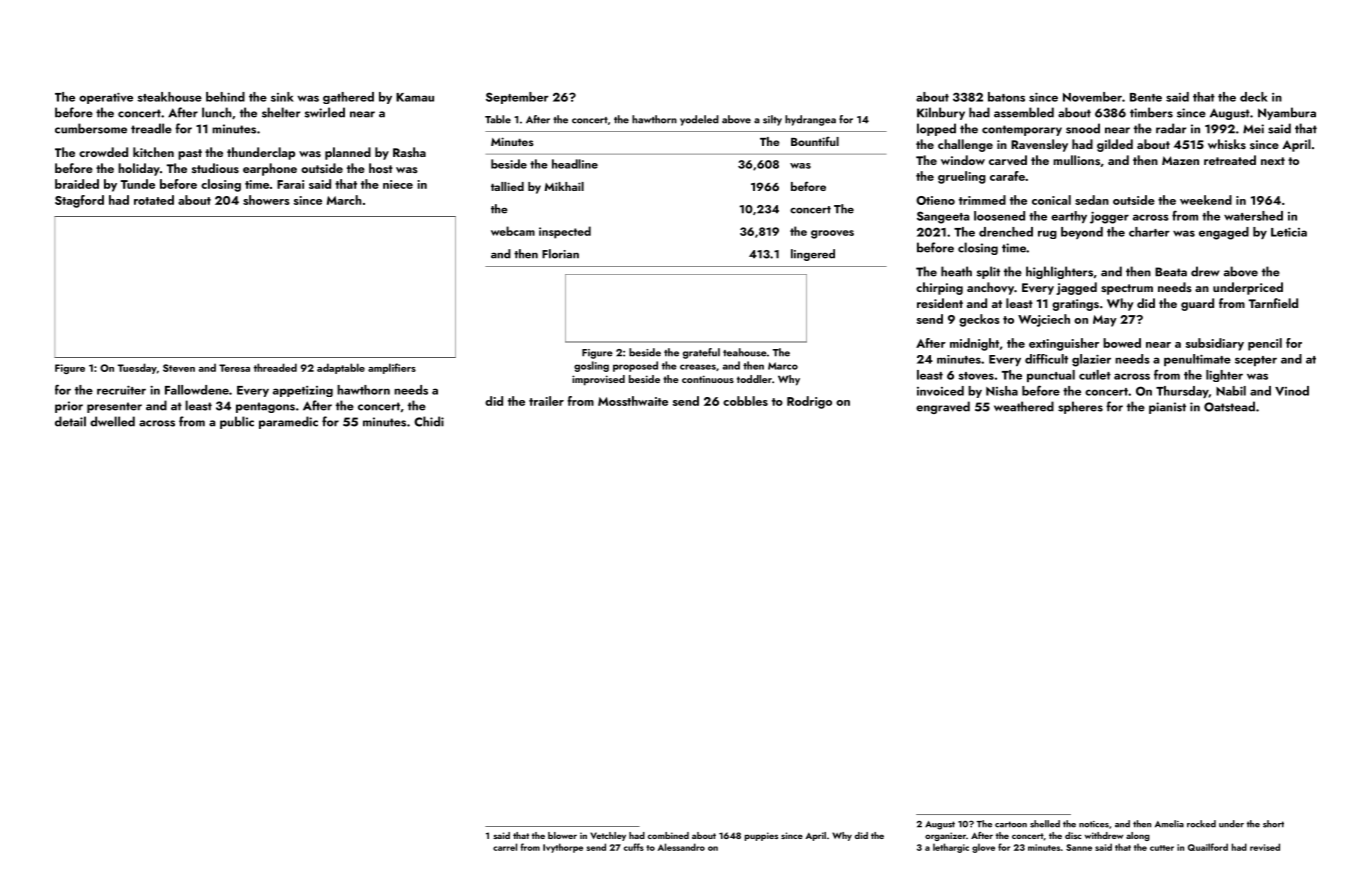 This page has width=1372, height=887. Describe the element at coordinates (761, 836) in the page. I see `puppies` at that location.
